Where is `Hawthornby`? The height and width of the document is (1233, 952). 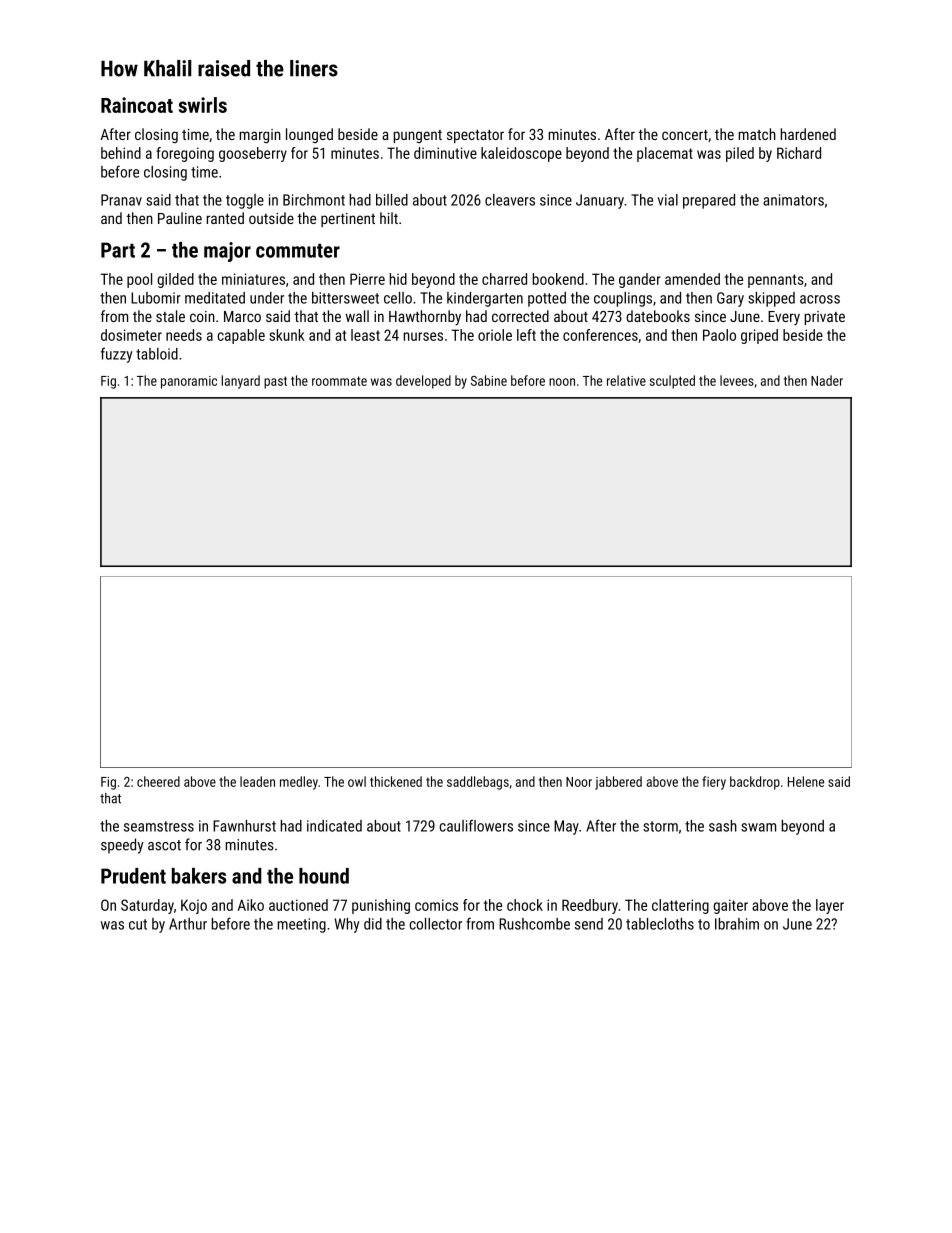
Hawthornby is located at coordinates (425, 318).
